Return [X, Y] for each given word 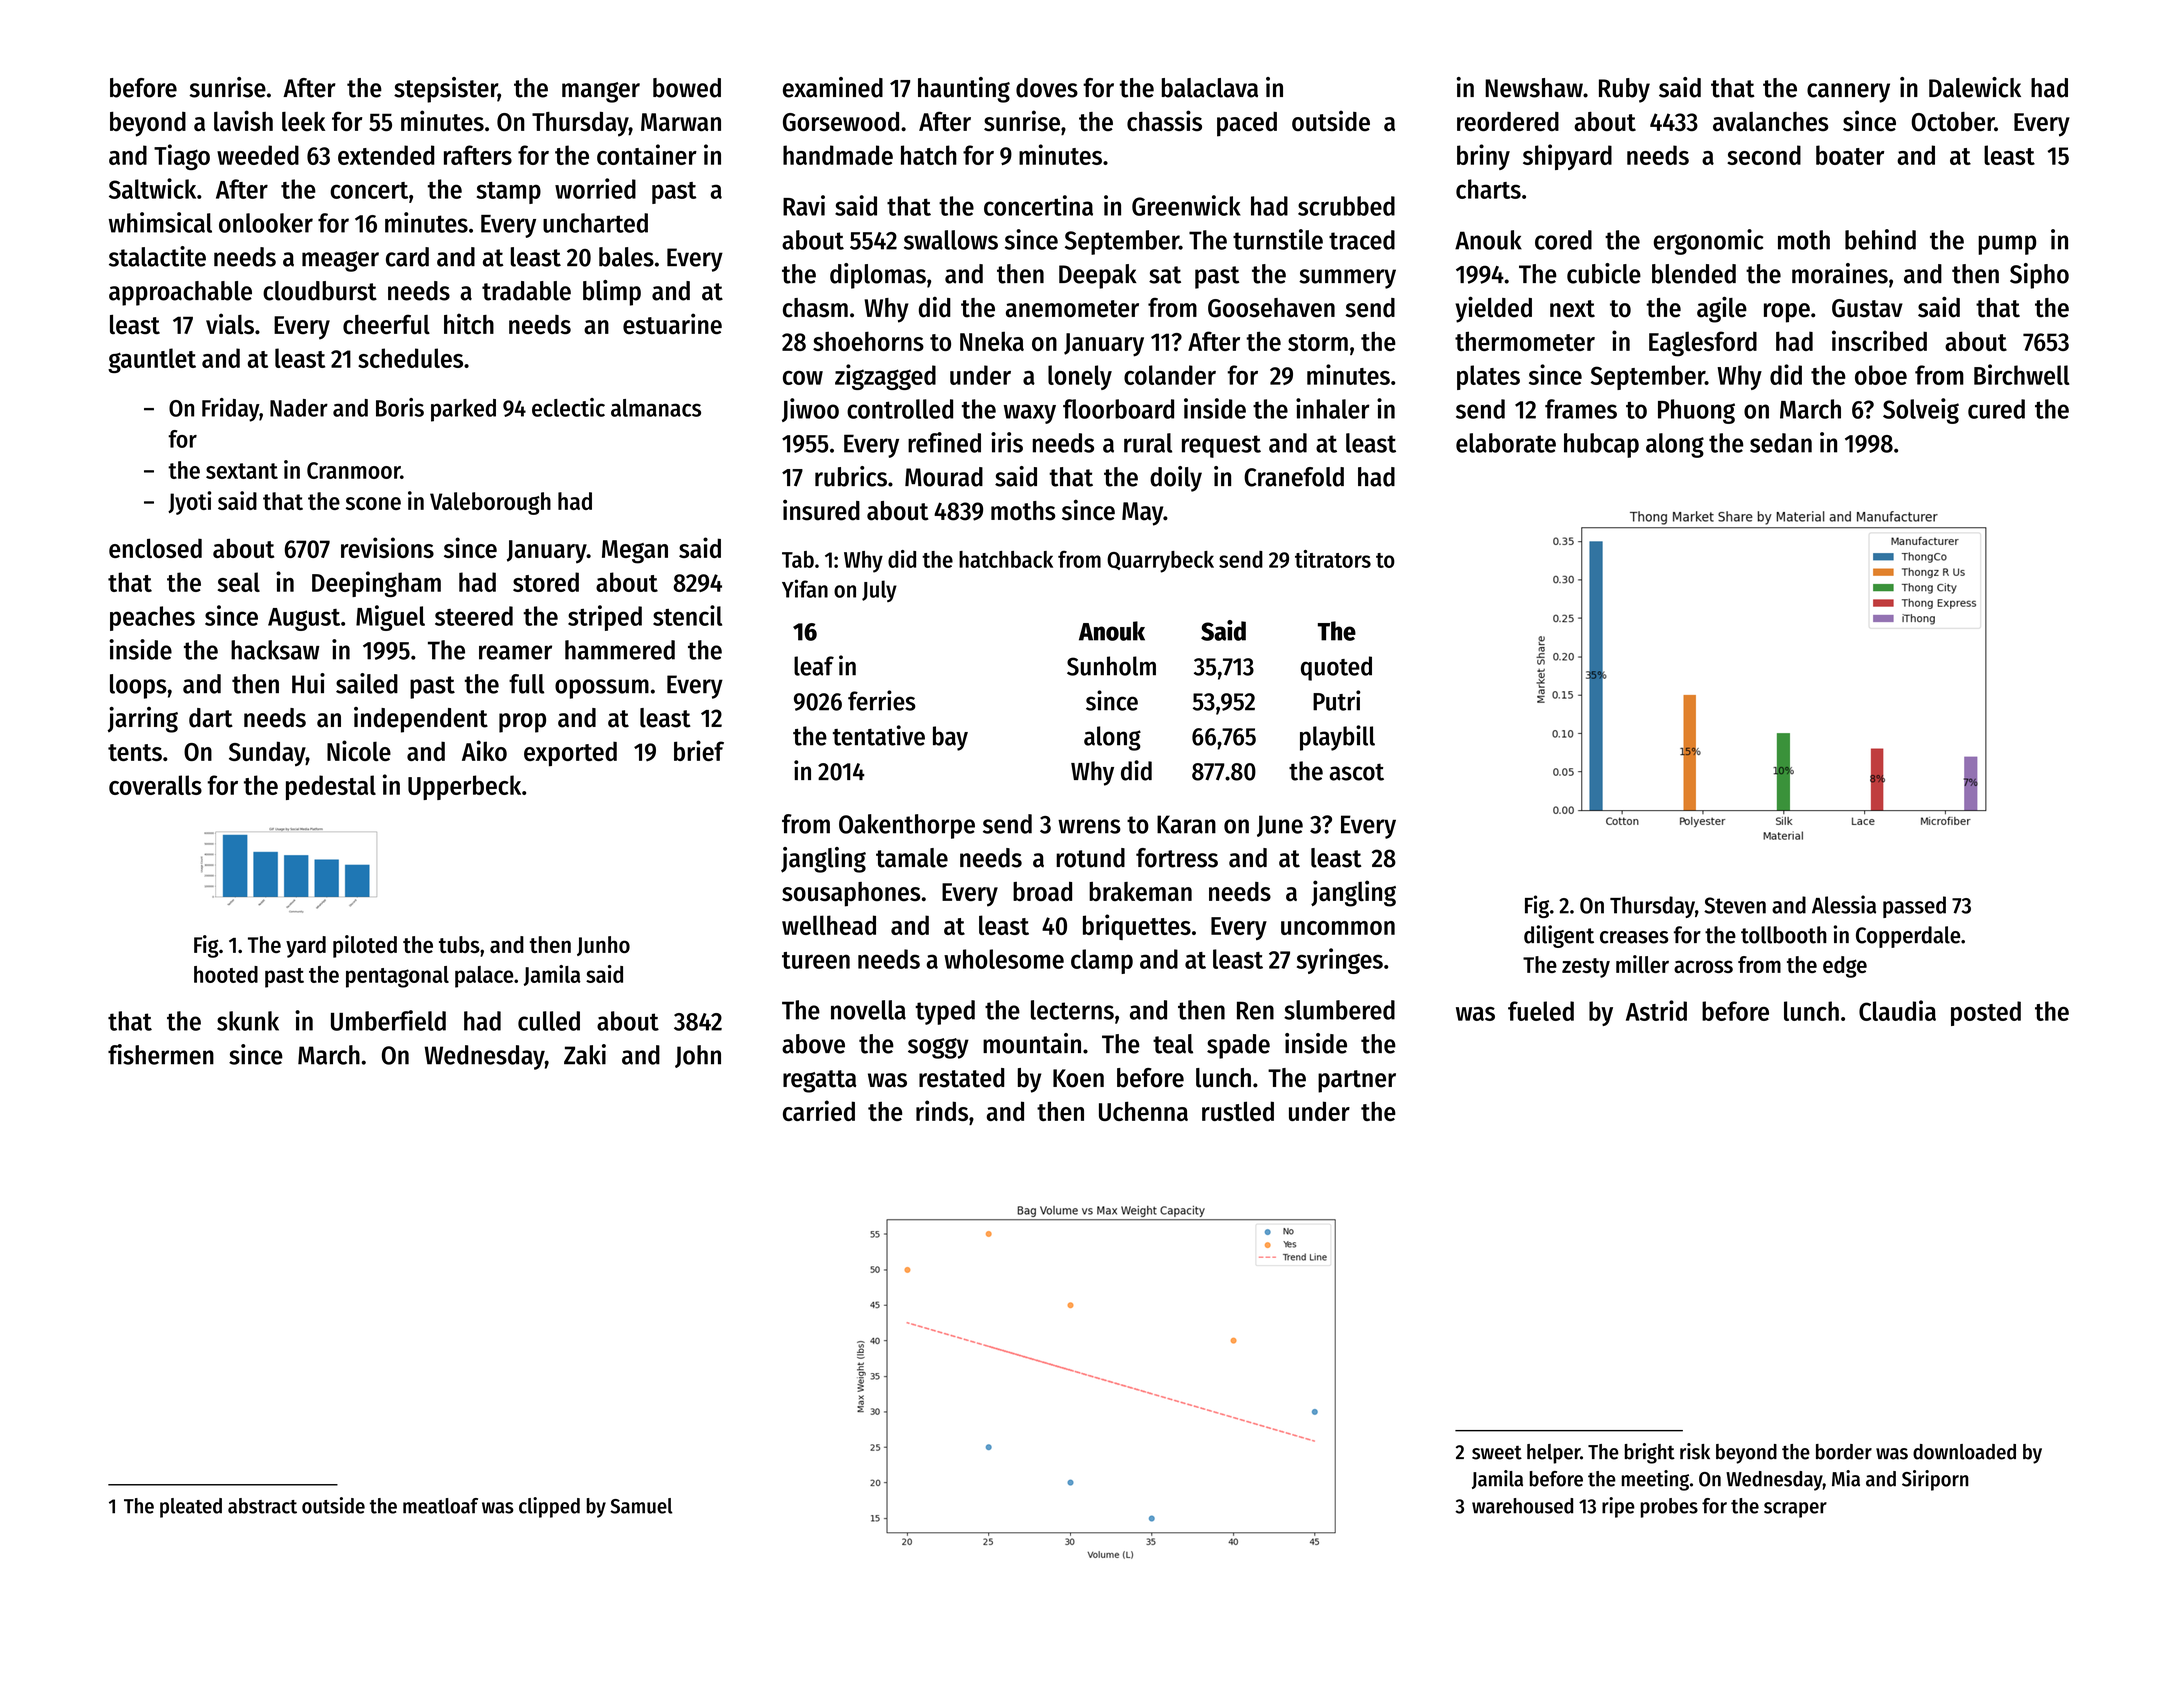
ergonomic [1708, 242]
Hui [308, 683]
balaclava [1210, 88]
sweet [1497, 1453]
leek [303, 122]
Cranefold [1294, 477]
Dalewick [1975, 87]
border [1844, 1452]
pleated [191, 1508]
